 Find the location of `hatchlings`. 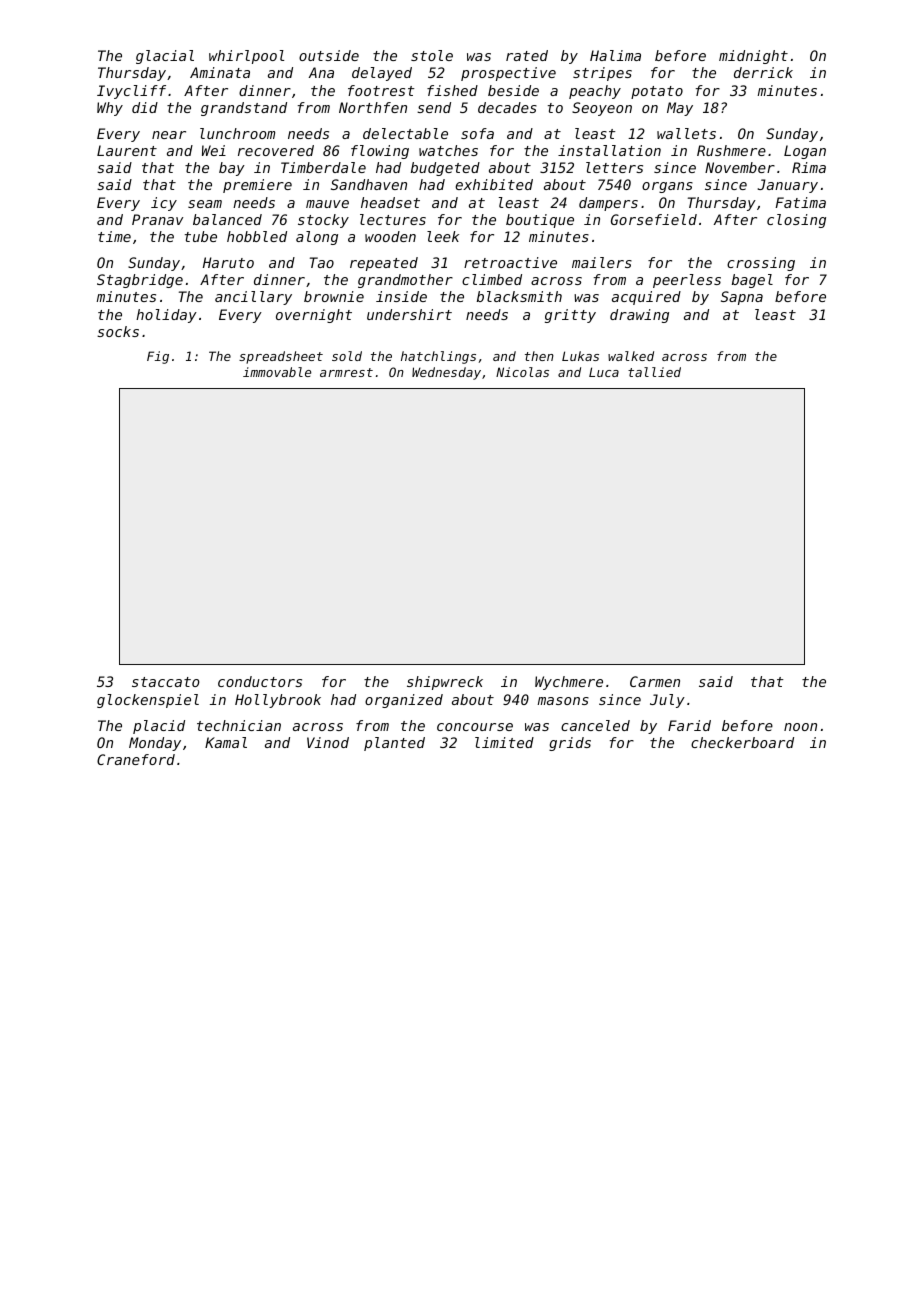

hatchlings is located at coordinates (438, 357).
